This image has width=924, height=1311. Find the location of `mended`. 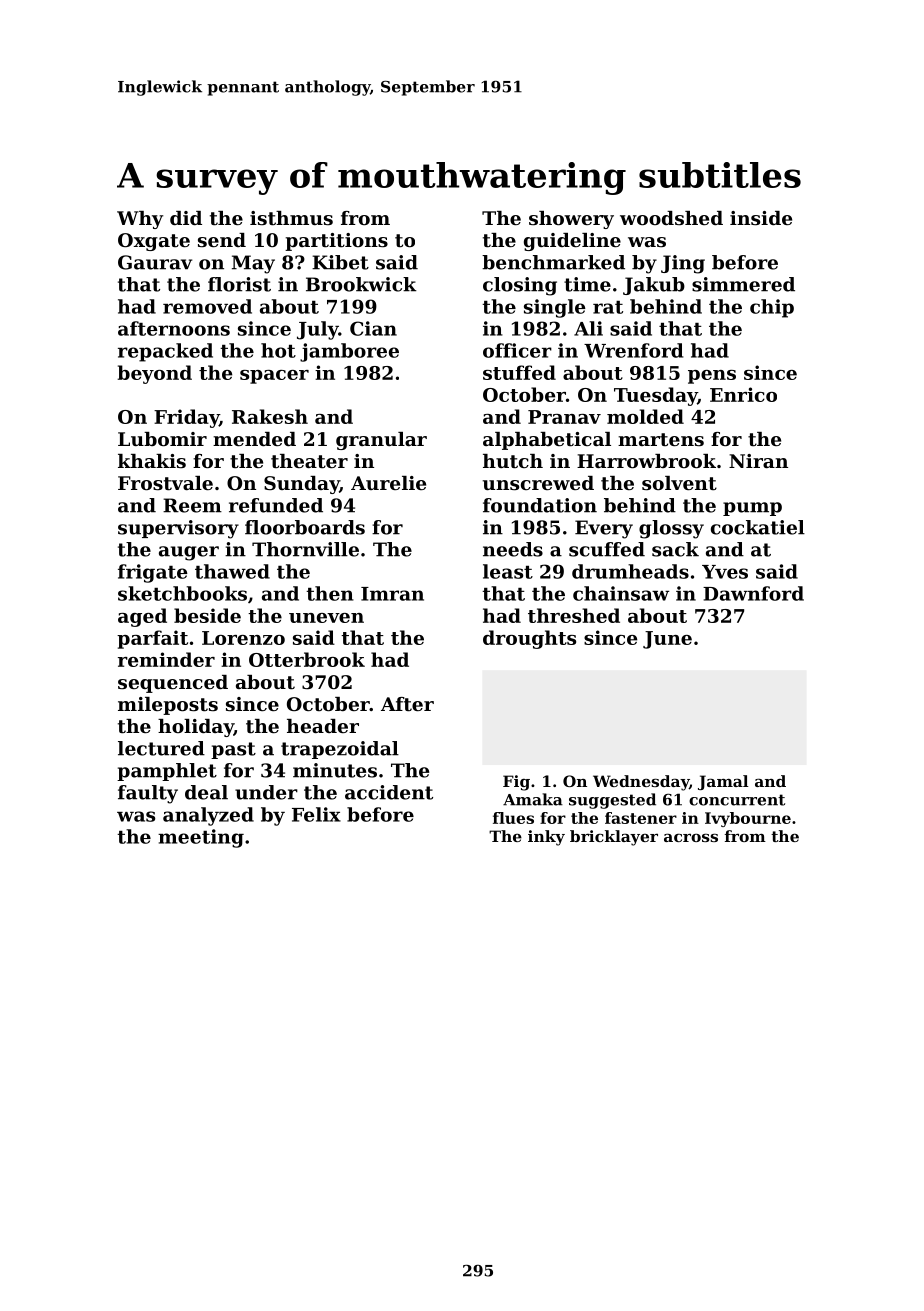

mended is located at coordinates (254, 439).
